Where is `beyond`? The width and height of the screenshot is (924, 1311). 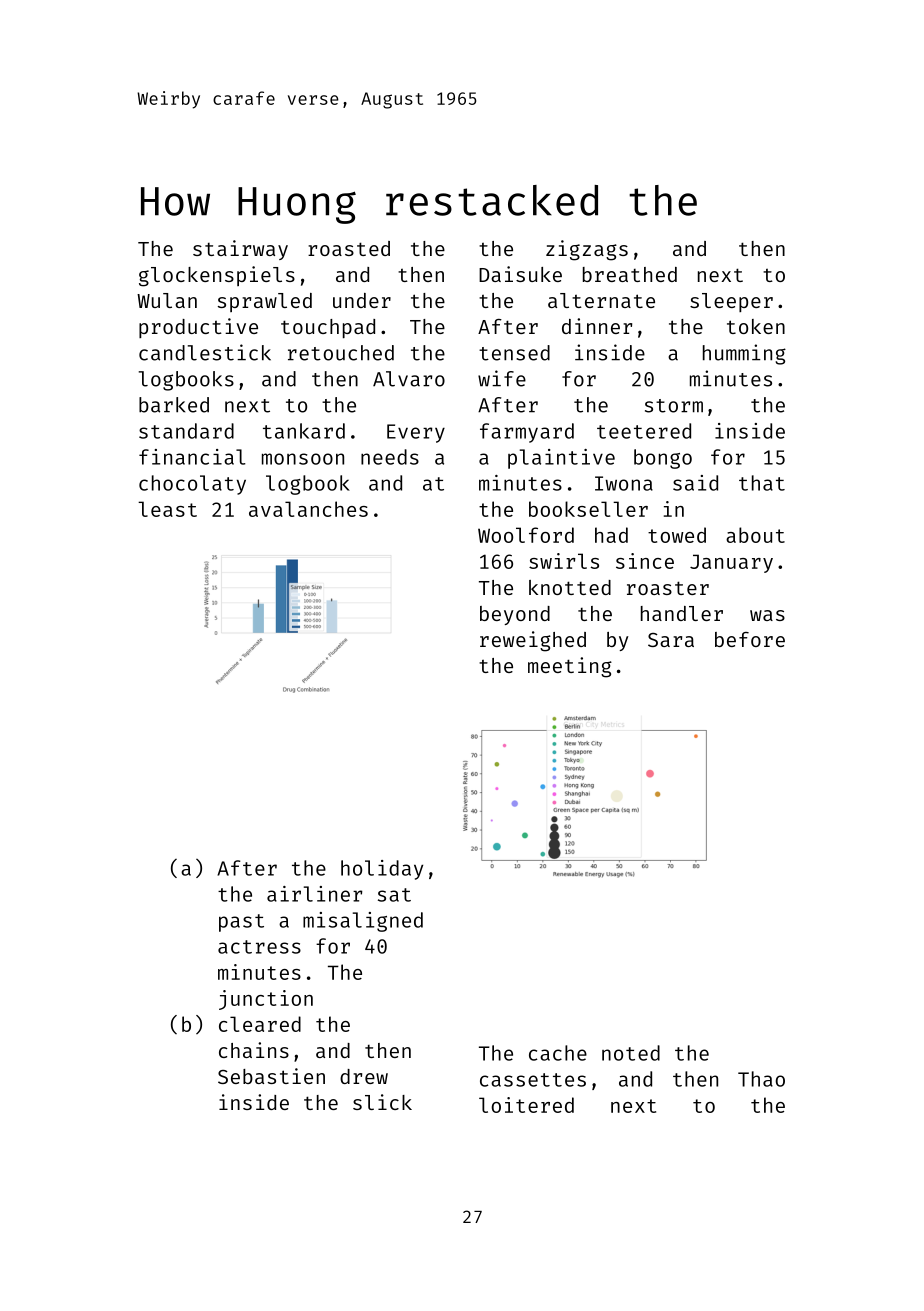
beyond is located at coordinates (515, 615).
